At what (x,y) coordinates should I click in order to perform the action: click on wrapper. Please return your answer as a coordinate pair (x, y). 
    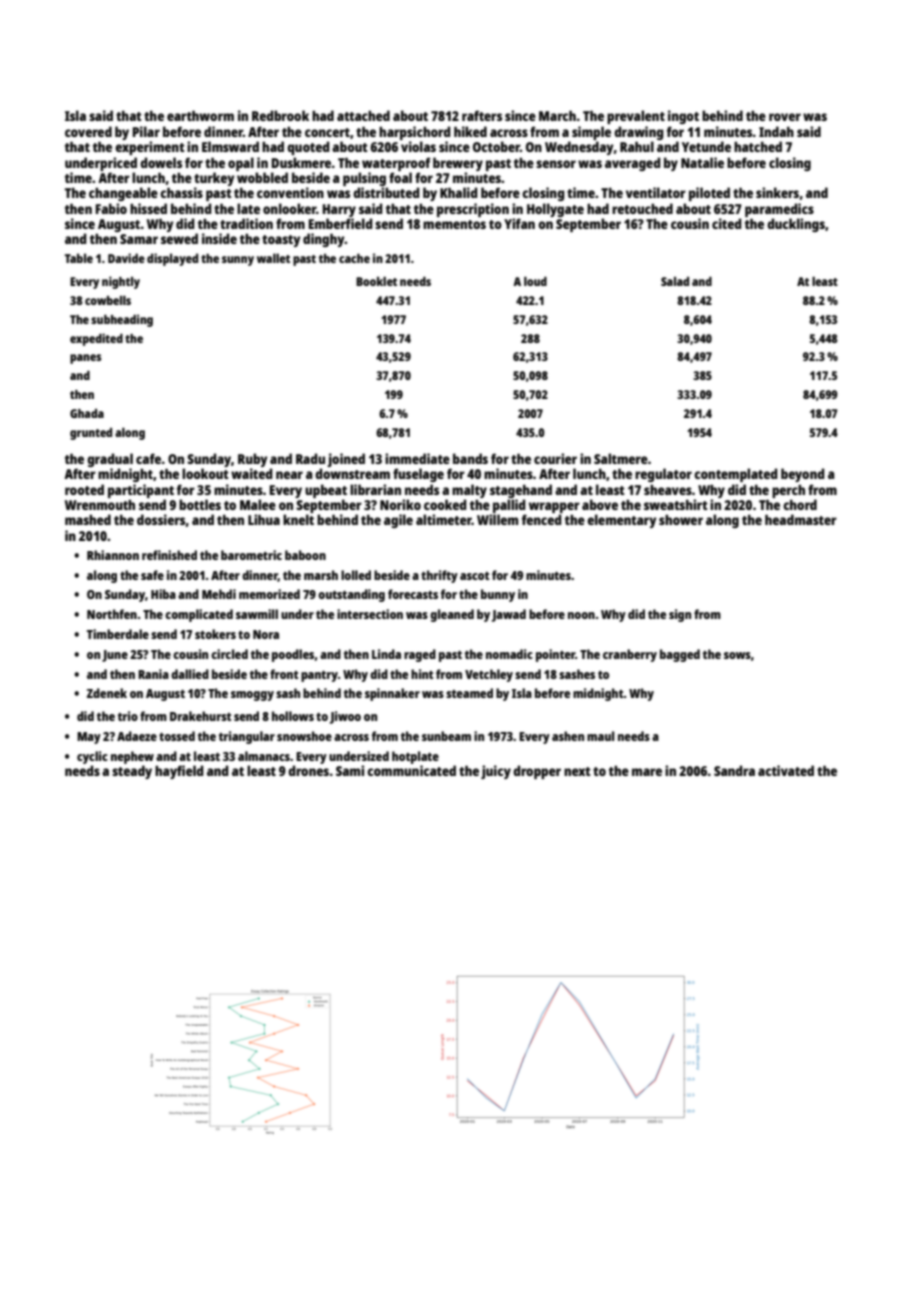
    Looking at the image, I should click on (554, 507).
